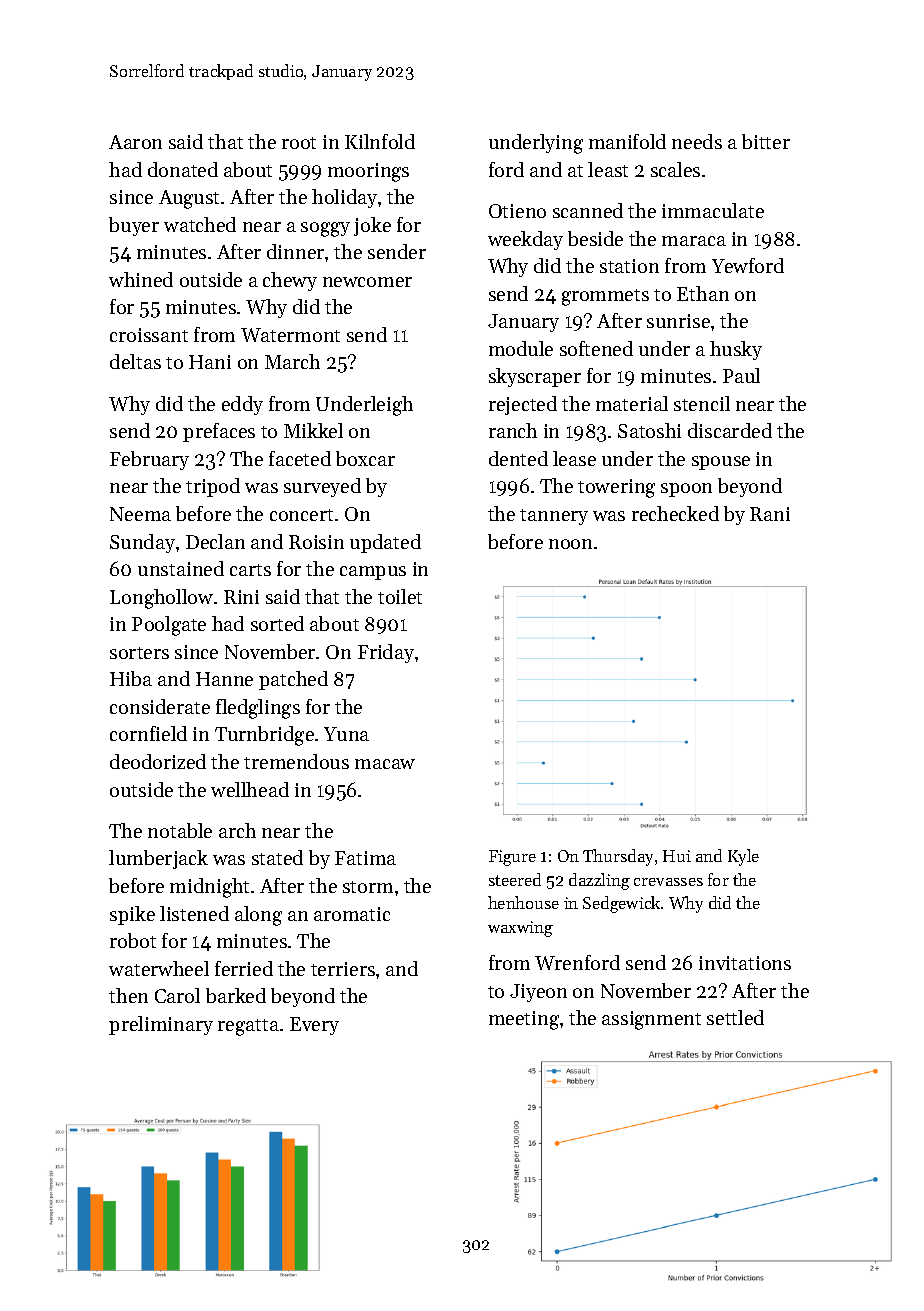  What do you see at coordinates (595, 238) in the page?
I see `beside` at bounding box center [595, 238].
